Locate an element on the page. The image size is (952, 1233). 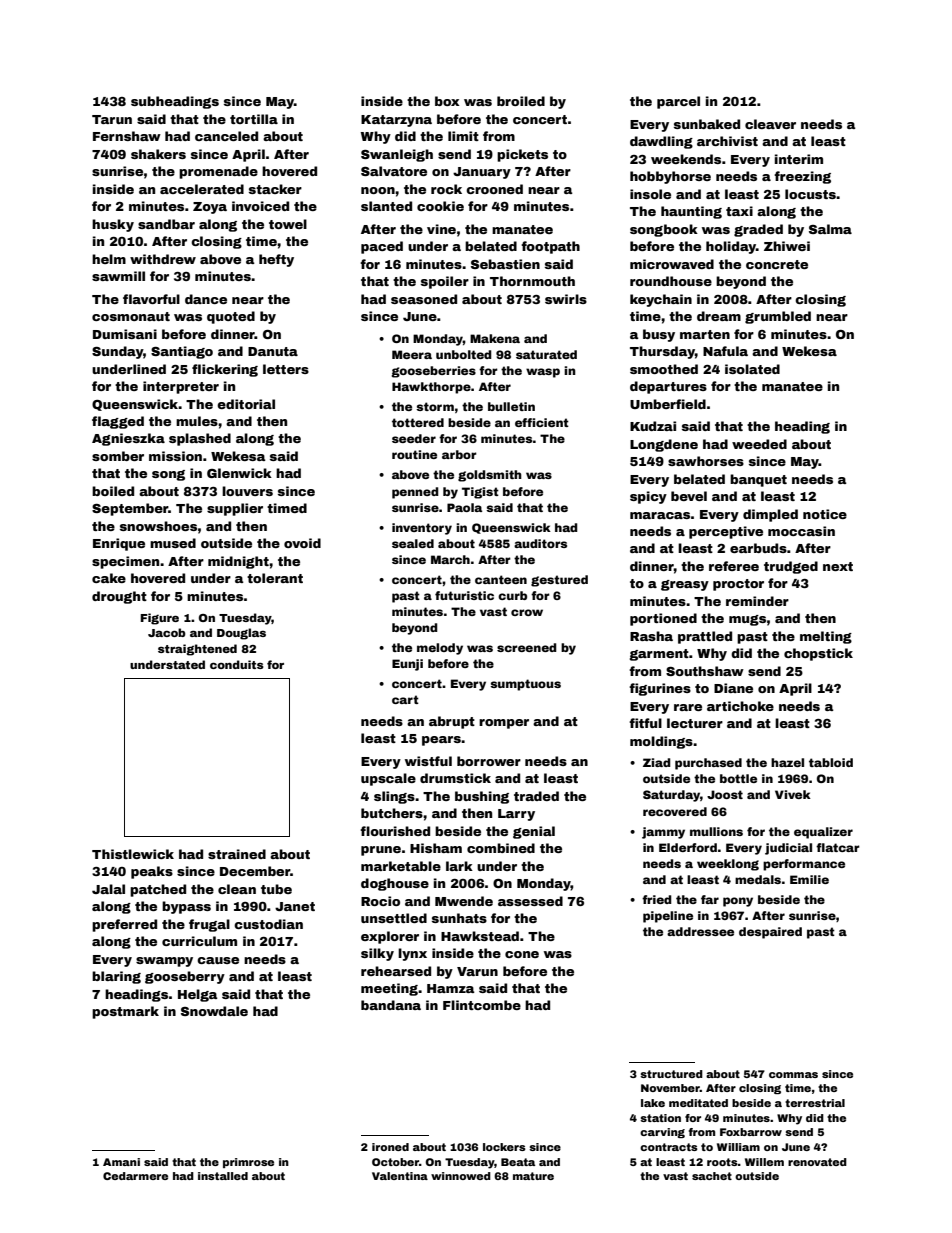
auditors is located at coordinates (540, 543).
